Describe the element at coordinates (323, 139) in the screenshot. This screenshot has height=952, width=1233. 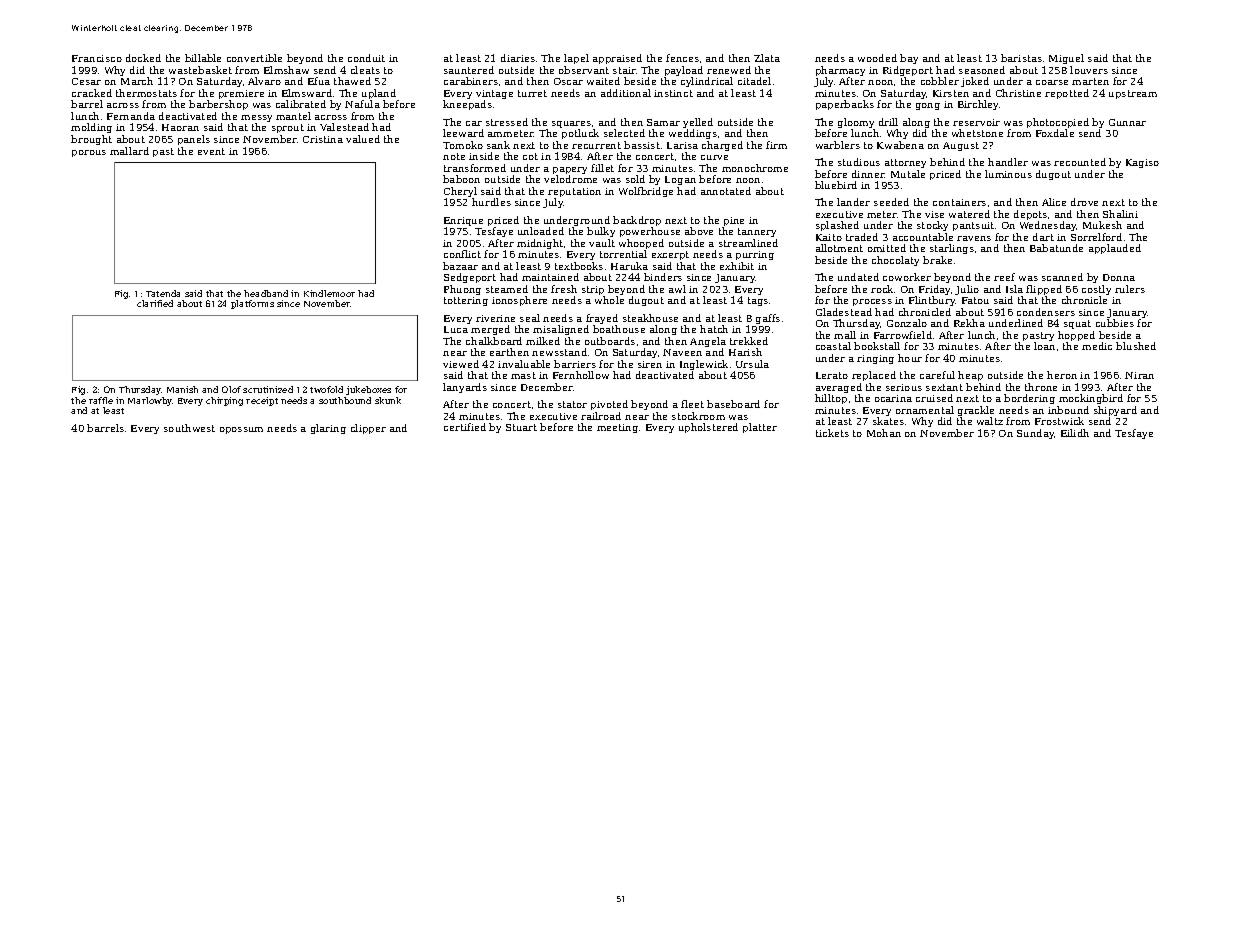
I see `Cristina` at that location.
